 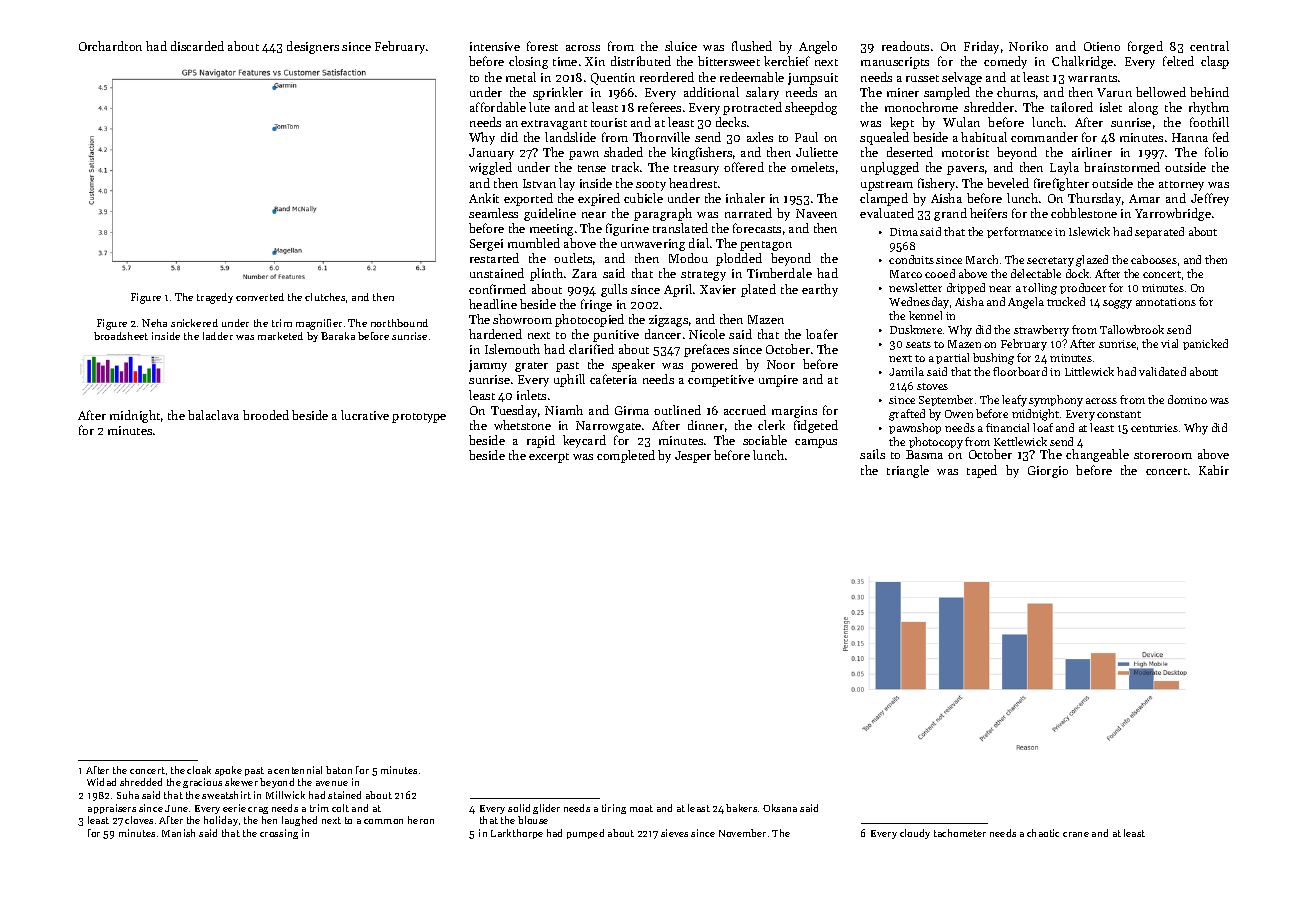 I want to click on dripped, so click(x=966, y=288).
